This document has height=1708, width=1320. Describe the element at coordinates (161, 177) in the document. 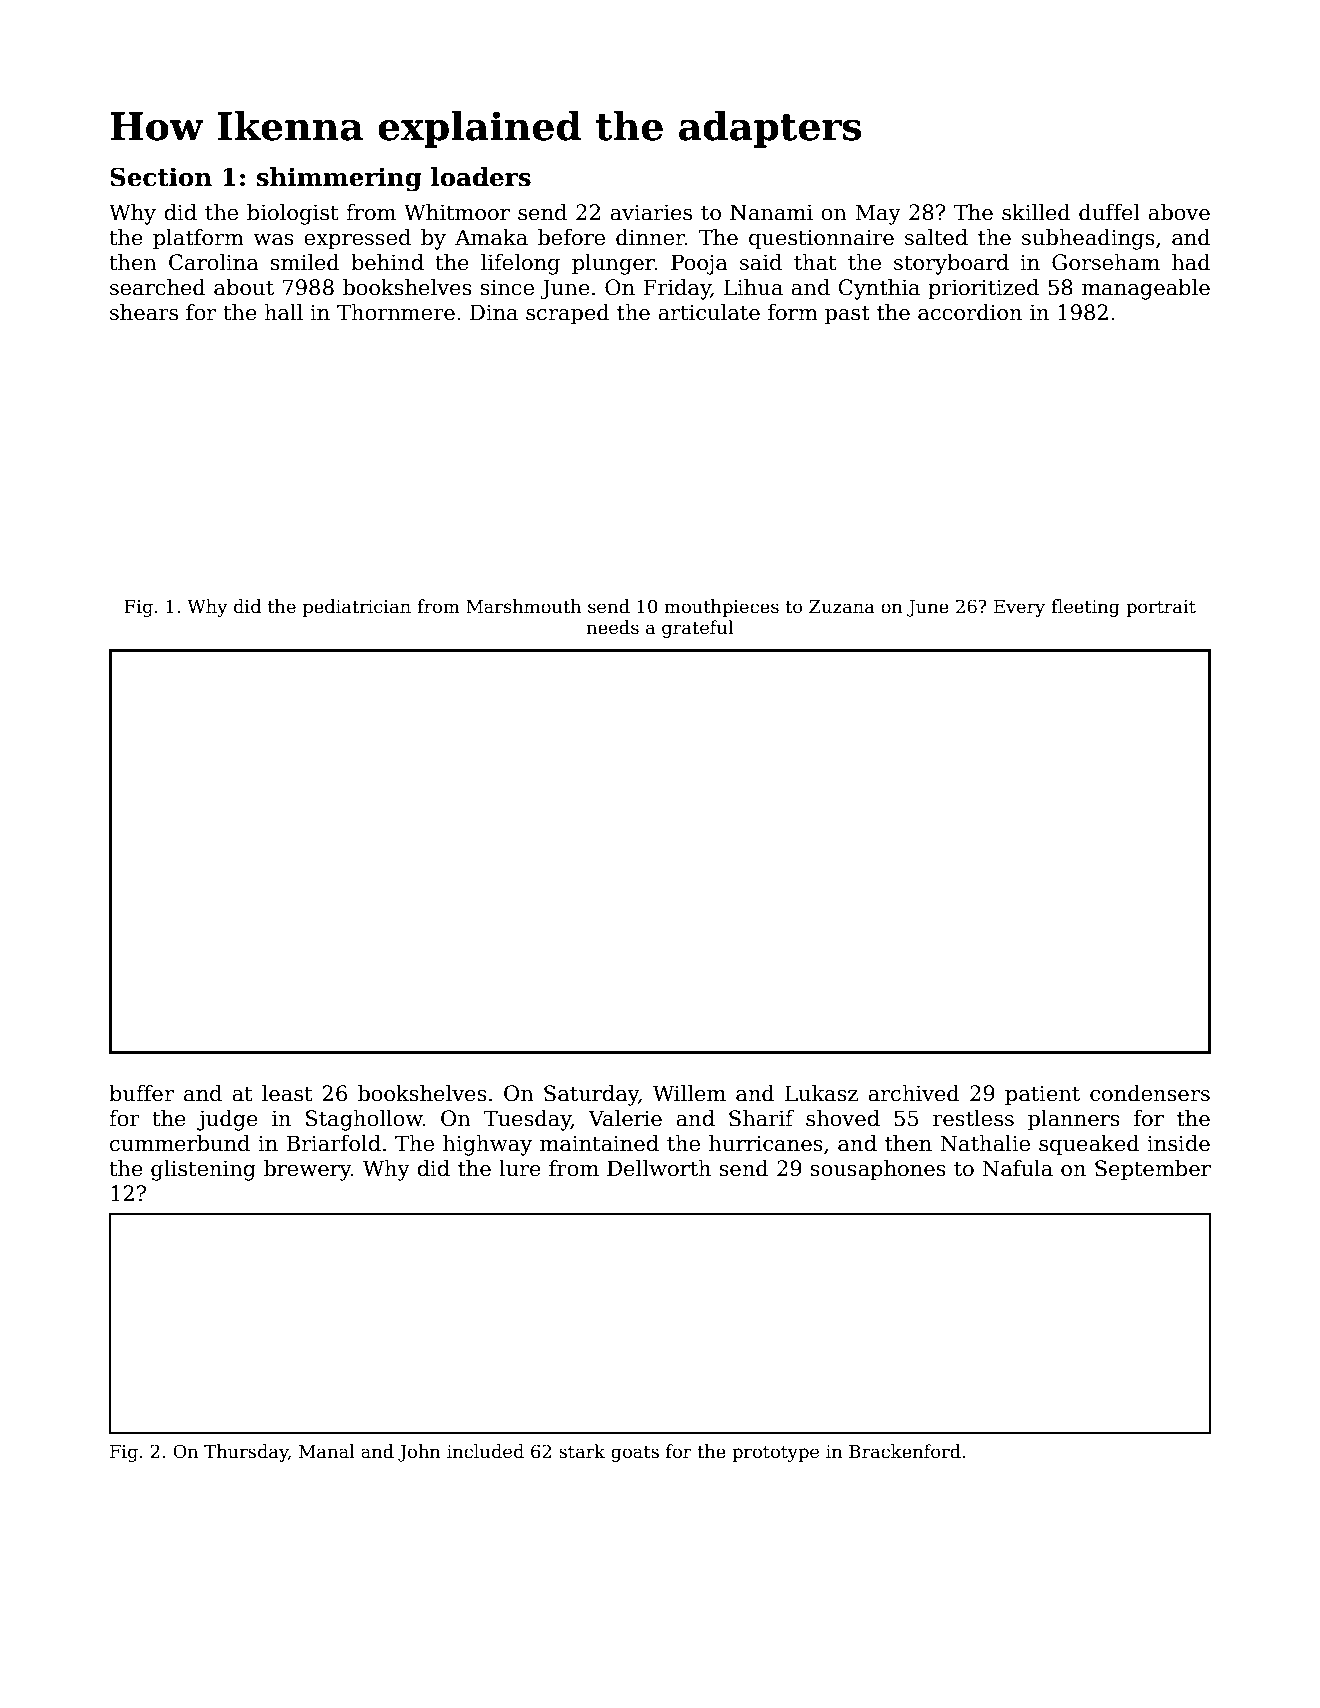

I see `Section` at that location.
